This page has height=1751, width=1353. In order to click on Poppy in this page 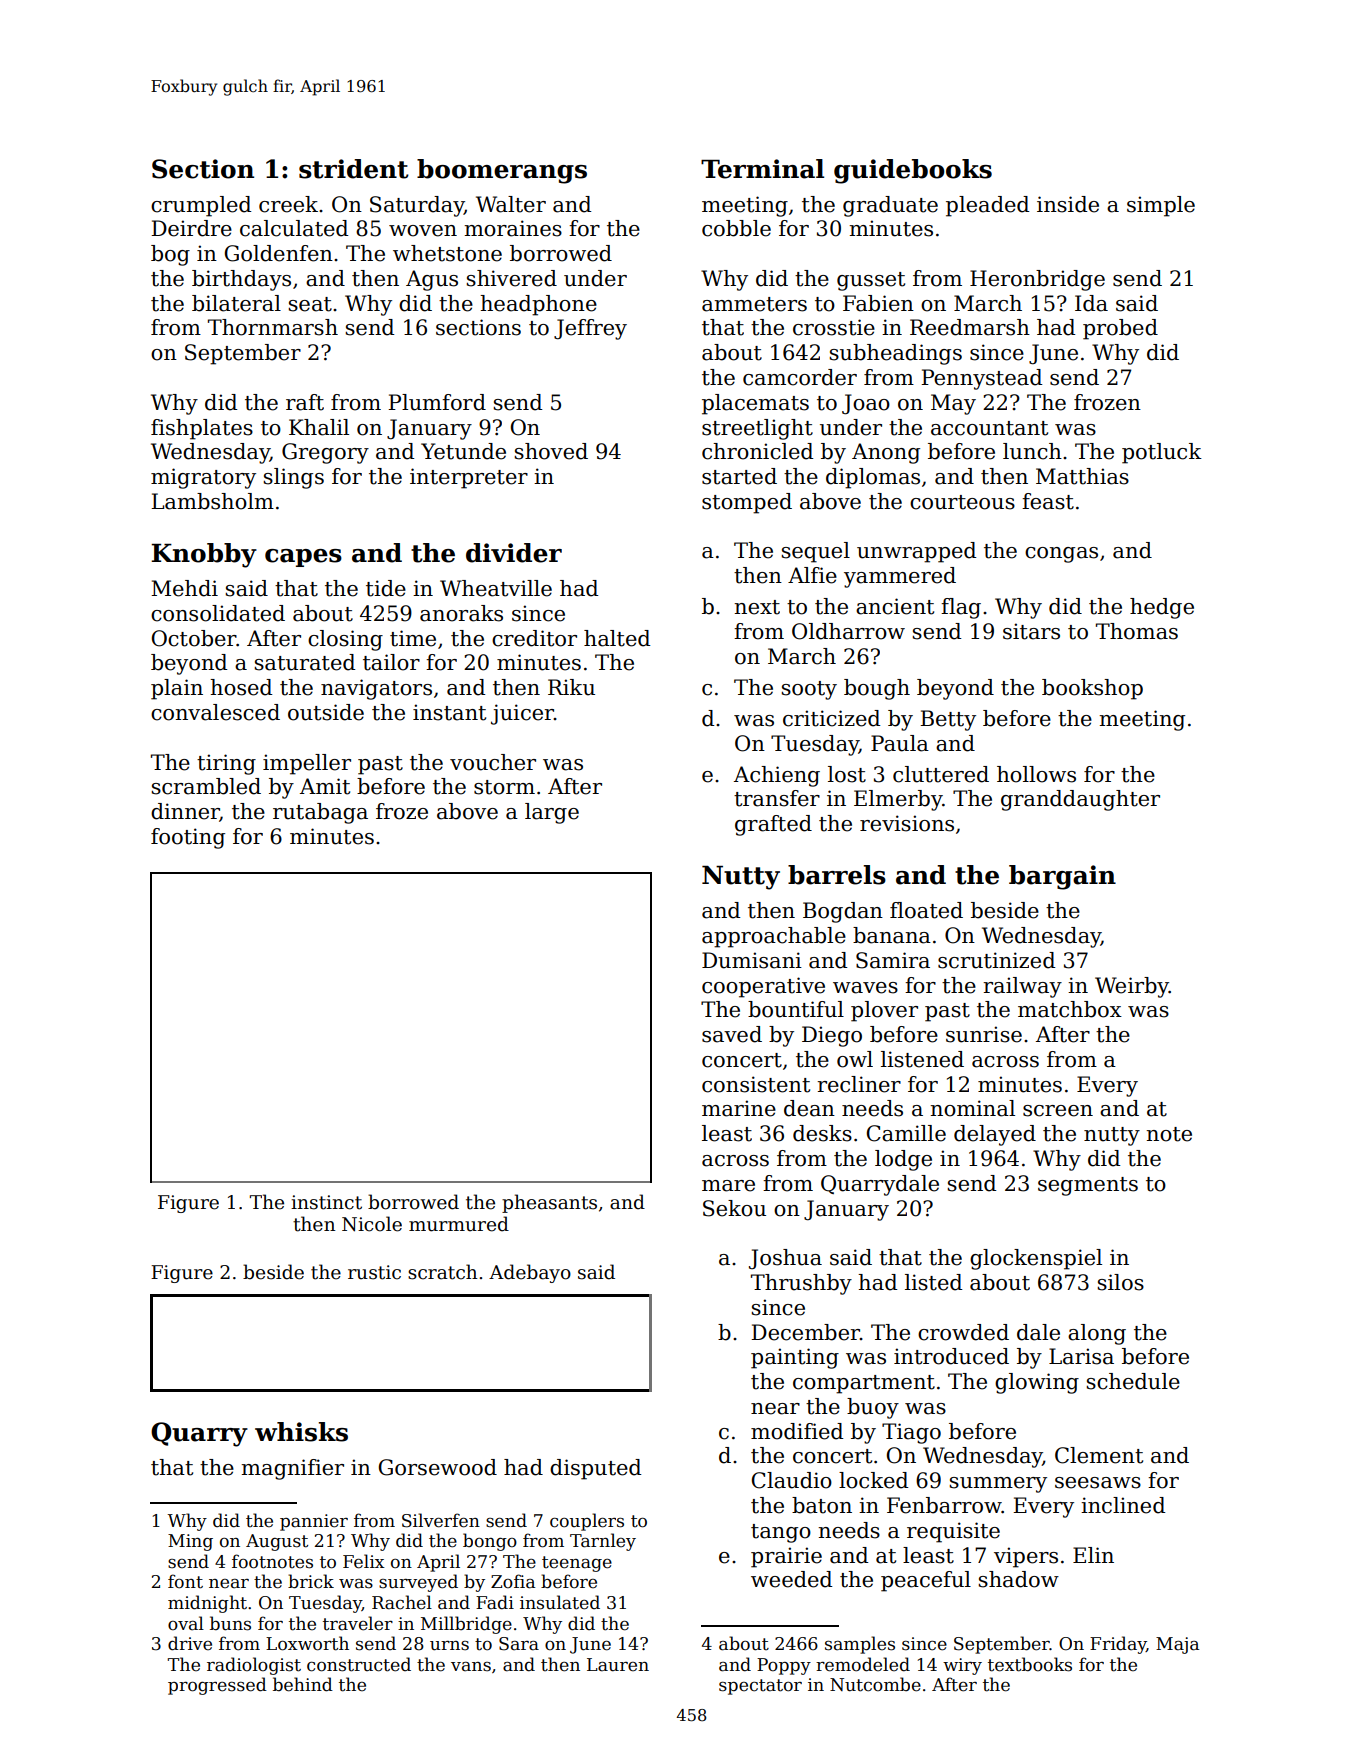, I will do `click(784, 1666)`.
